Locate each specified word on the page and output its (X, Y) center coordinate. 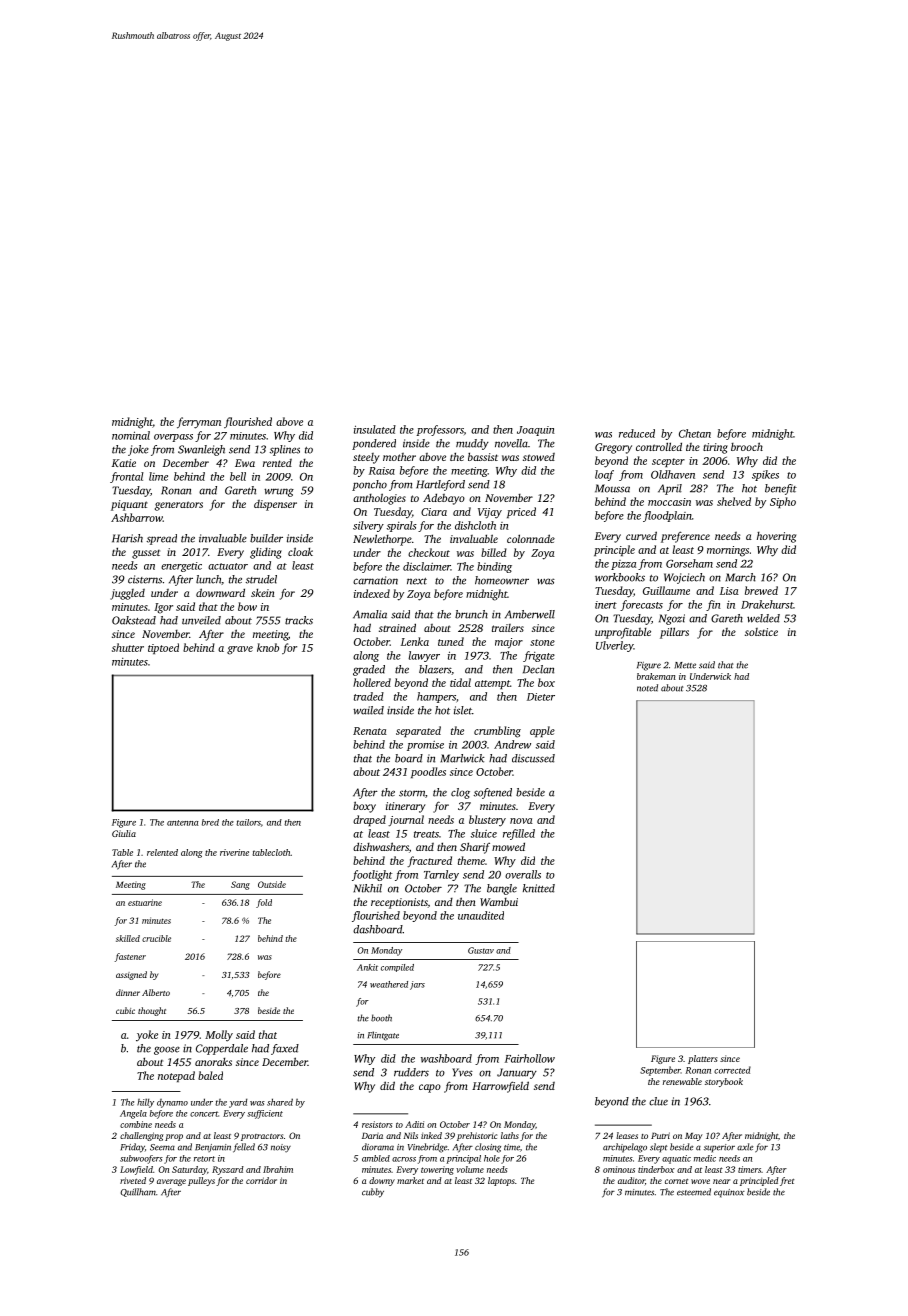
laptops (501, 1181)
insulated (375, 429)
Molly (219, 1036)
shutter (128, 647)
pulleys (201, 1181)
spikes (765, 475)
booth (381, 1018)
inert (606, 605)
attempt (492, 684)
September (660, 1071)
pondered (374, 444)
